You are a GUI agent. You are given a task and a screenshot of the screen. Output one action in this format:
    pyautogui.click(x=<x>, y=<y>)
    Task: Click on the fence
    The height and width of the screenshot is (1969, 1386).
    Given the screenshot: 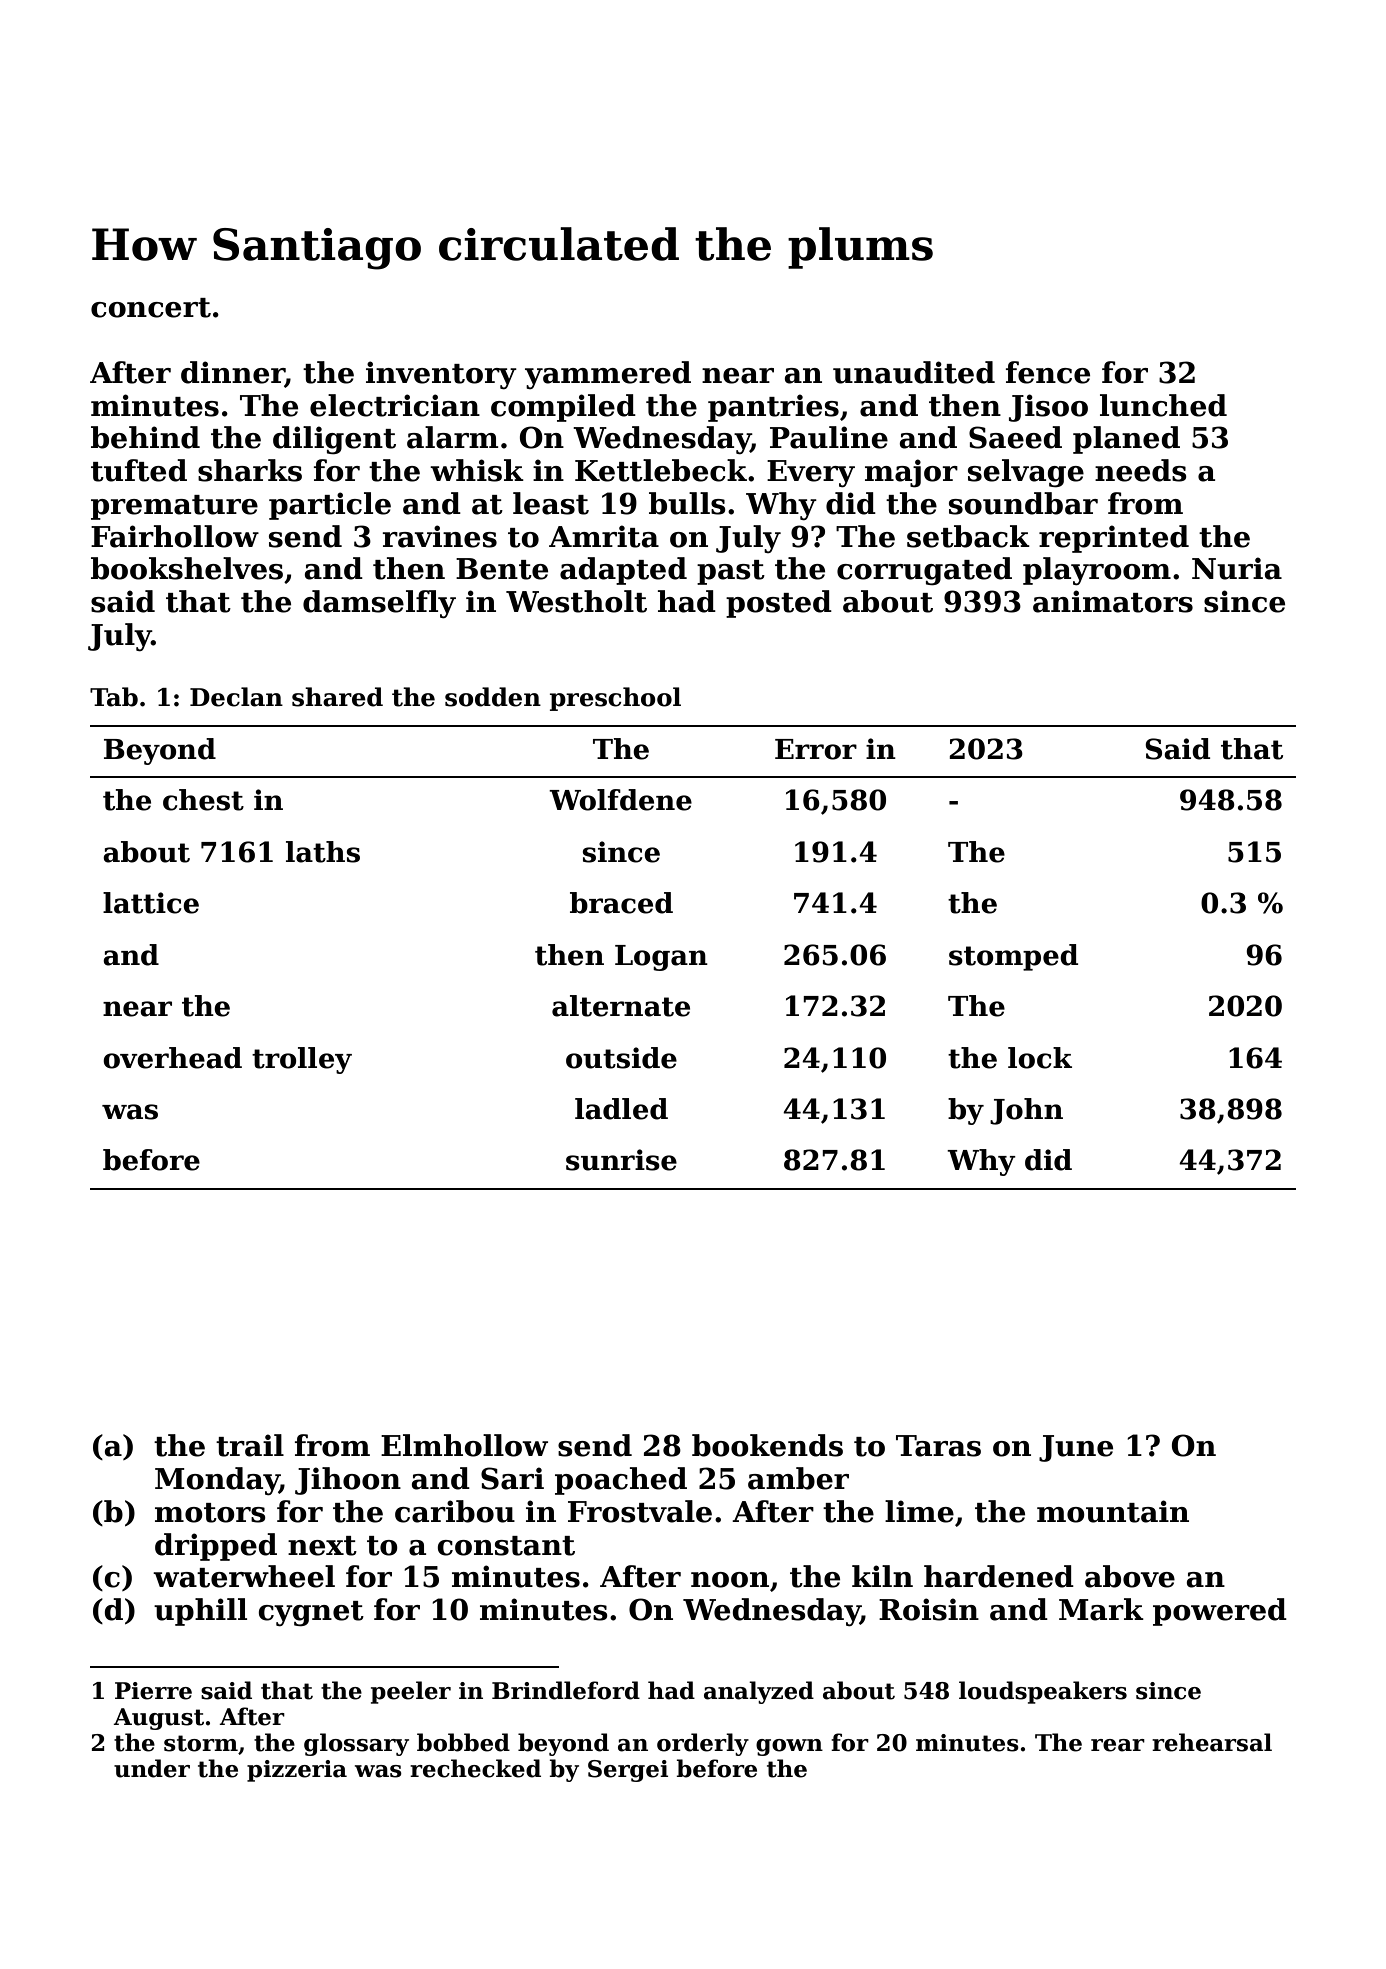 What is the action you would take?
    pyautogui.click(x=1048, y=372)
